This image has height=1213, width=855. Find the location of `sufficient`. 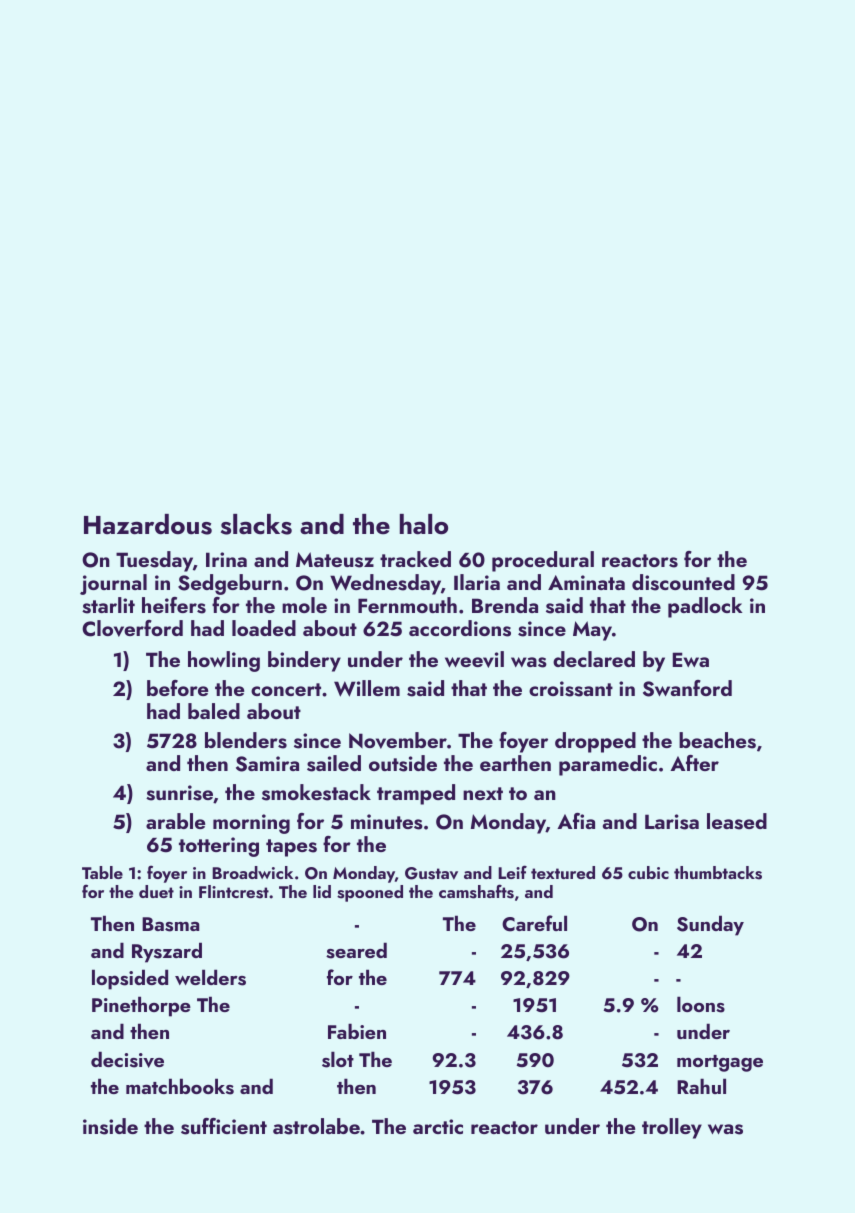

sufficient is located at coordinates (224, 1126).
